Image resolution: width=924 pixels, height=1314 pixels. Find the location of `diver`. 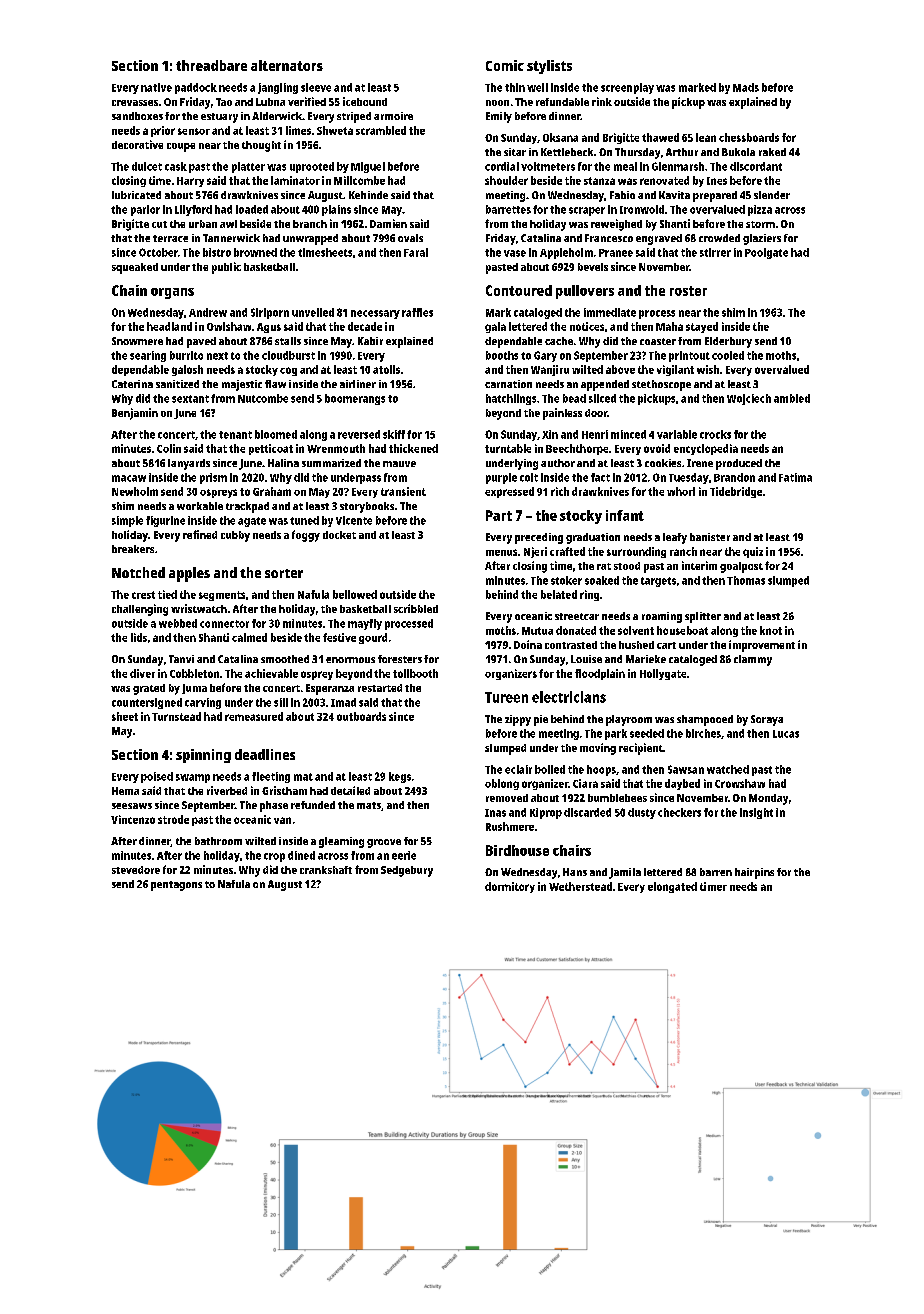

diver is located at coordinates (142, 673).
